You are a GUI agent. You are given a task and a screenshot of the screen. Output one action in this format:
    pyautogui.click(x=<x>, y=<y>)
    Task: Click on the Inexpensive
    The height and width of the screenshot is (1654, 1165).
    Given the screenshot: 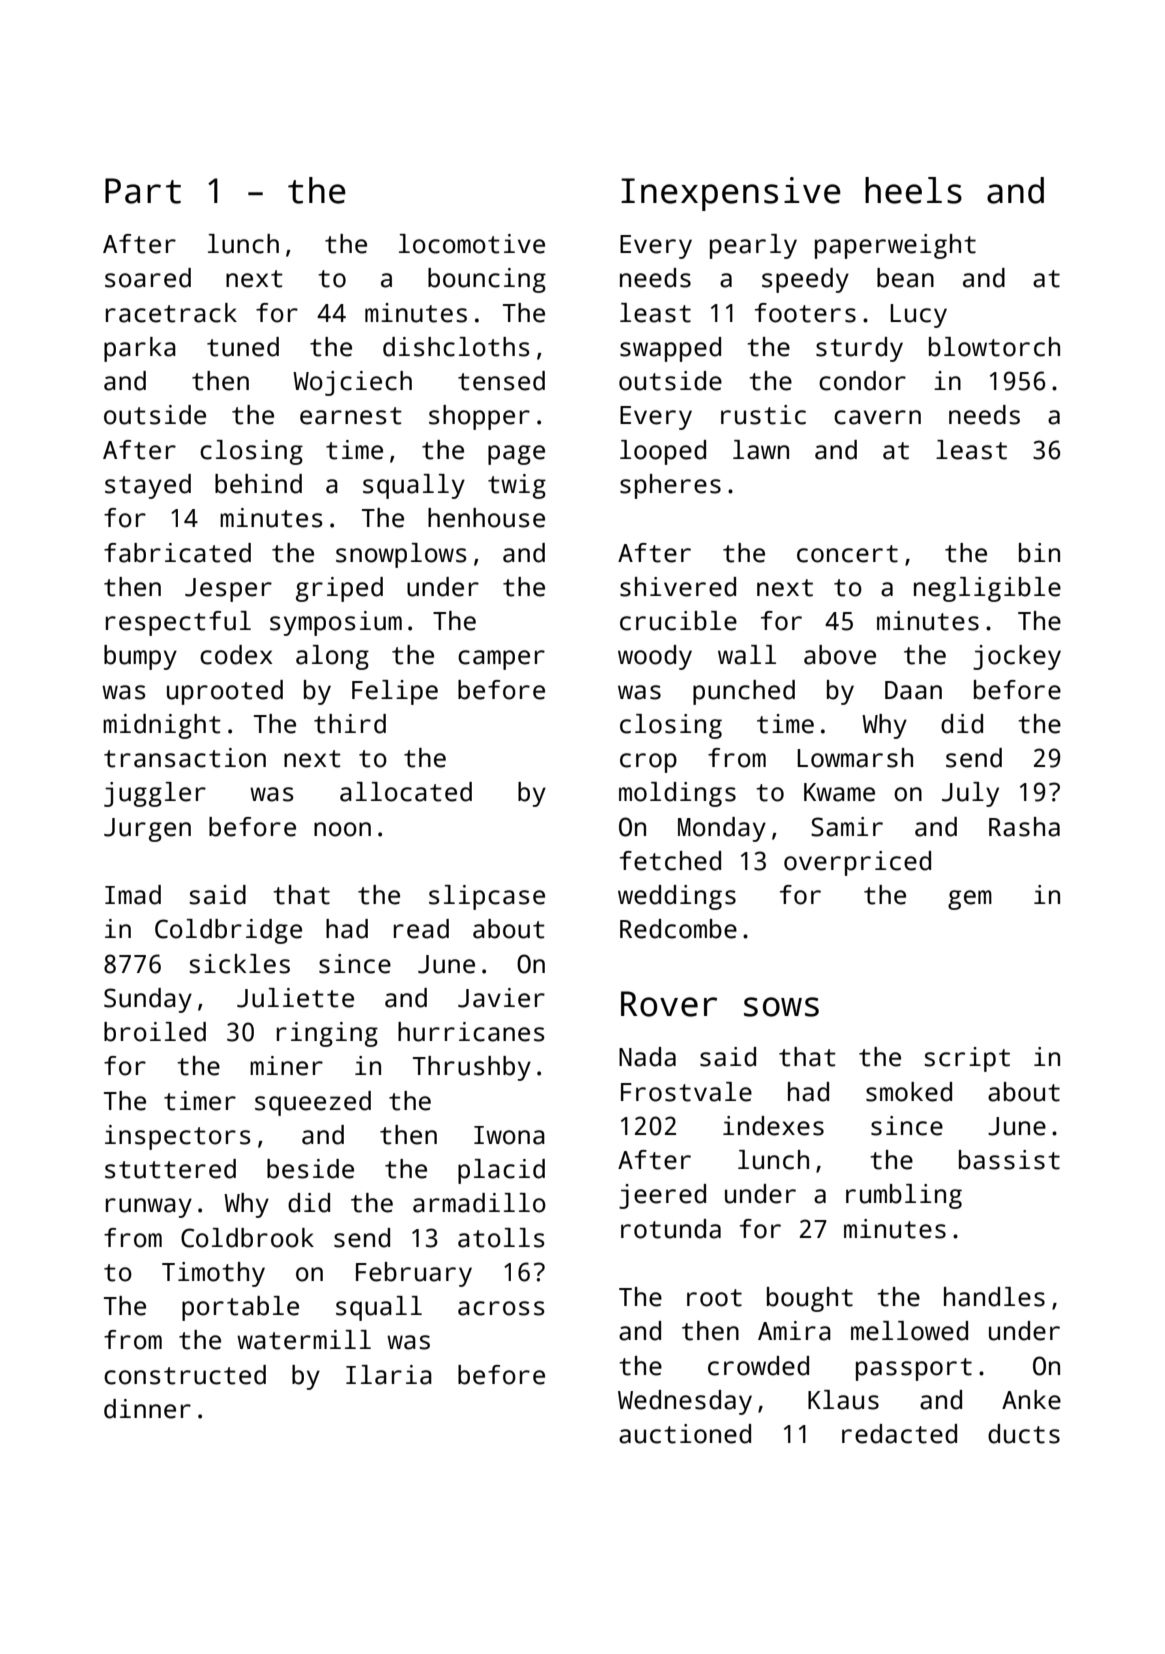 What is the action you would take?
    pyautogui.click(x=731, y=194)
